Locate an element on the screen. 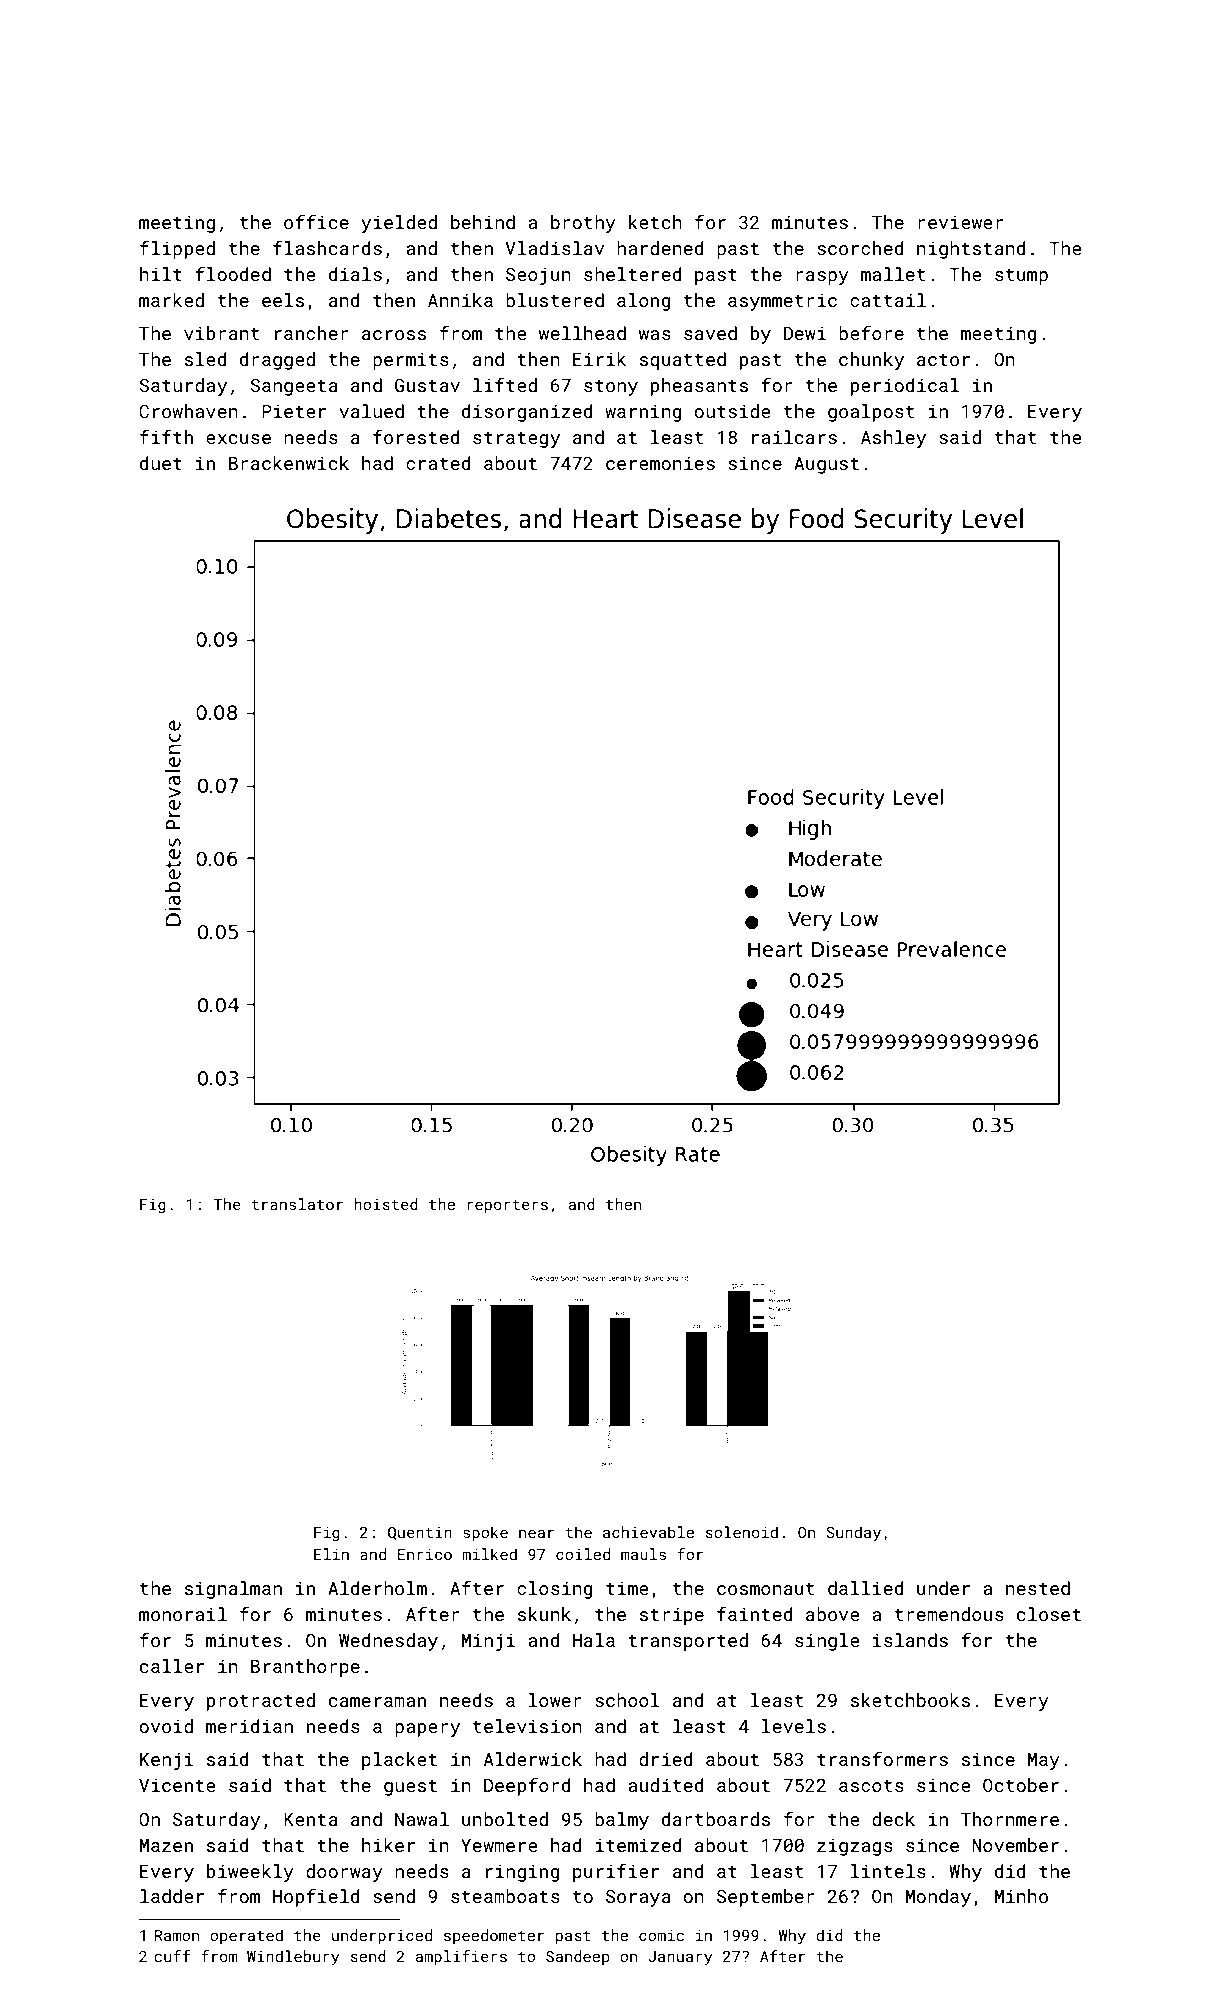 This screenshot has width=1224, height=2016. duet is located at coordinates (161, 463).
